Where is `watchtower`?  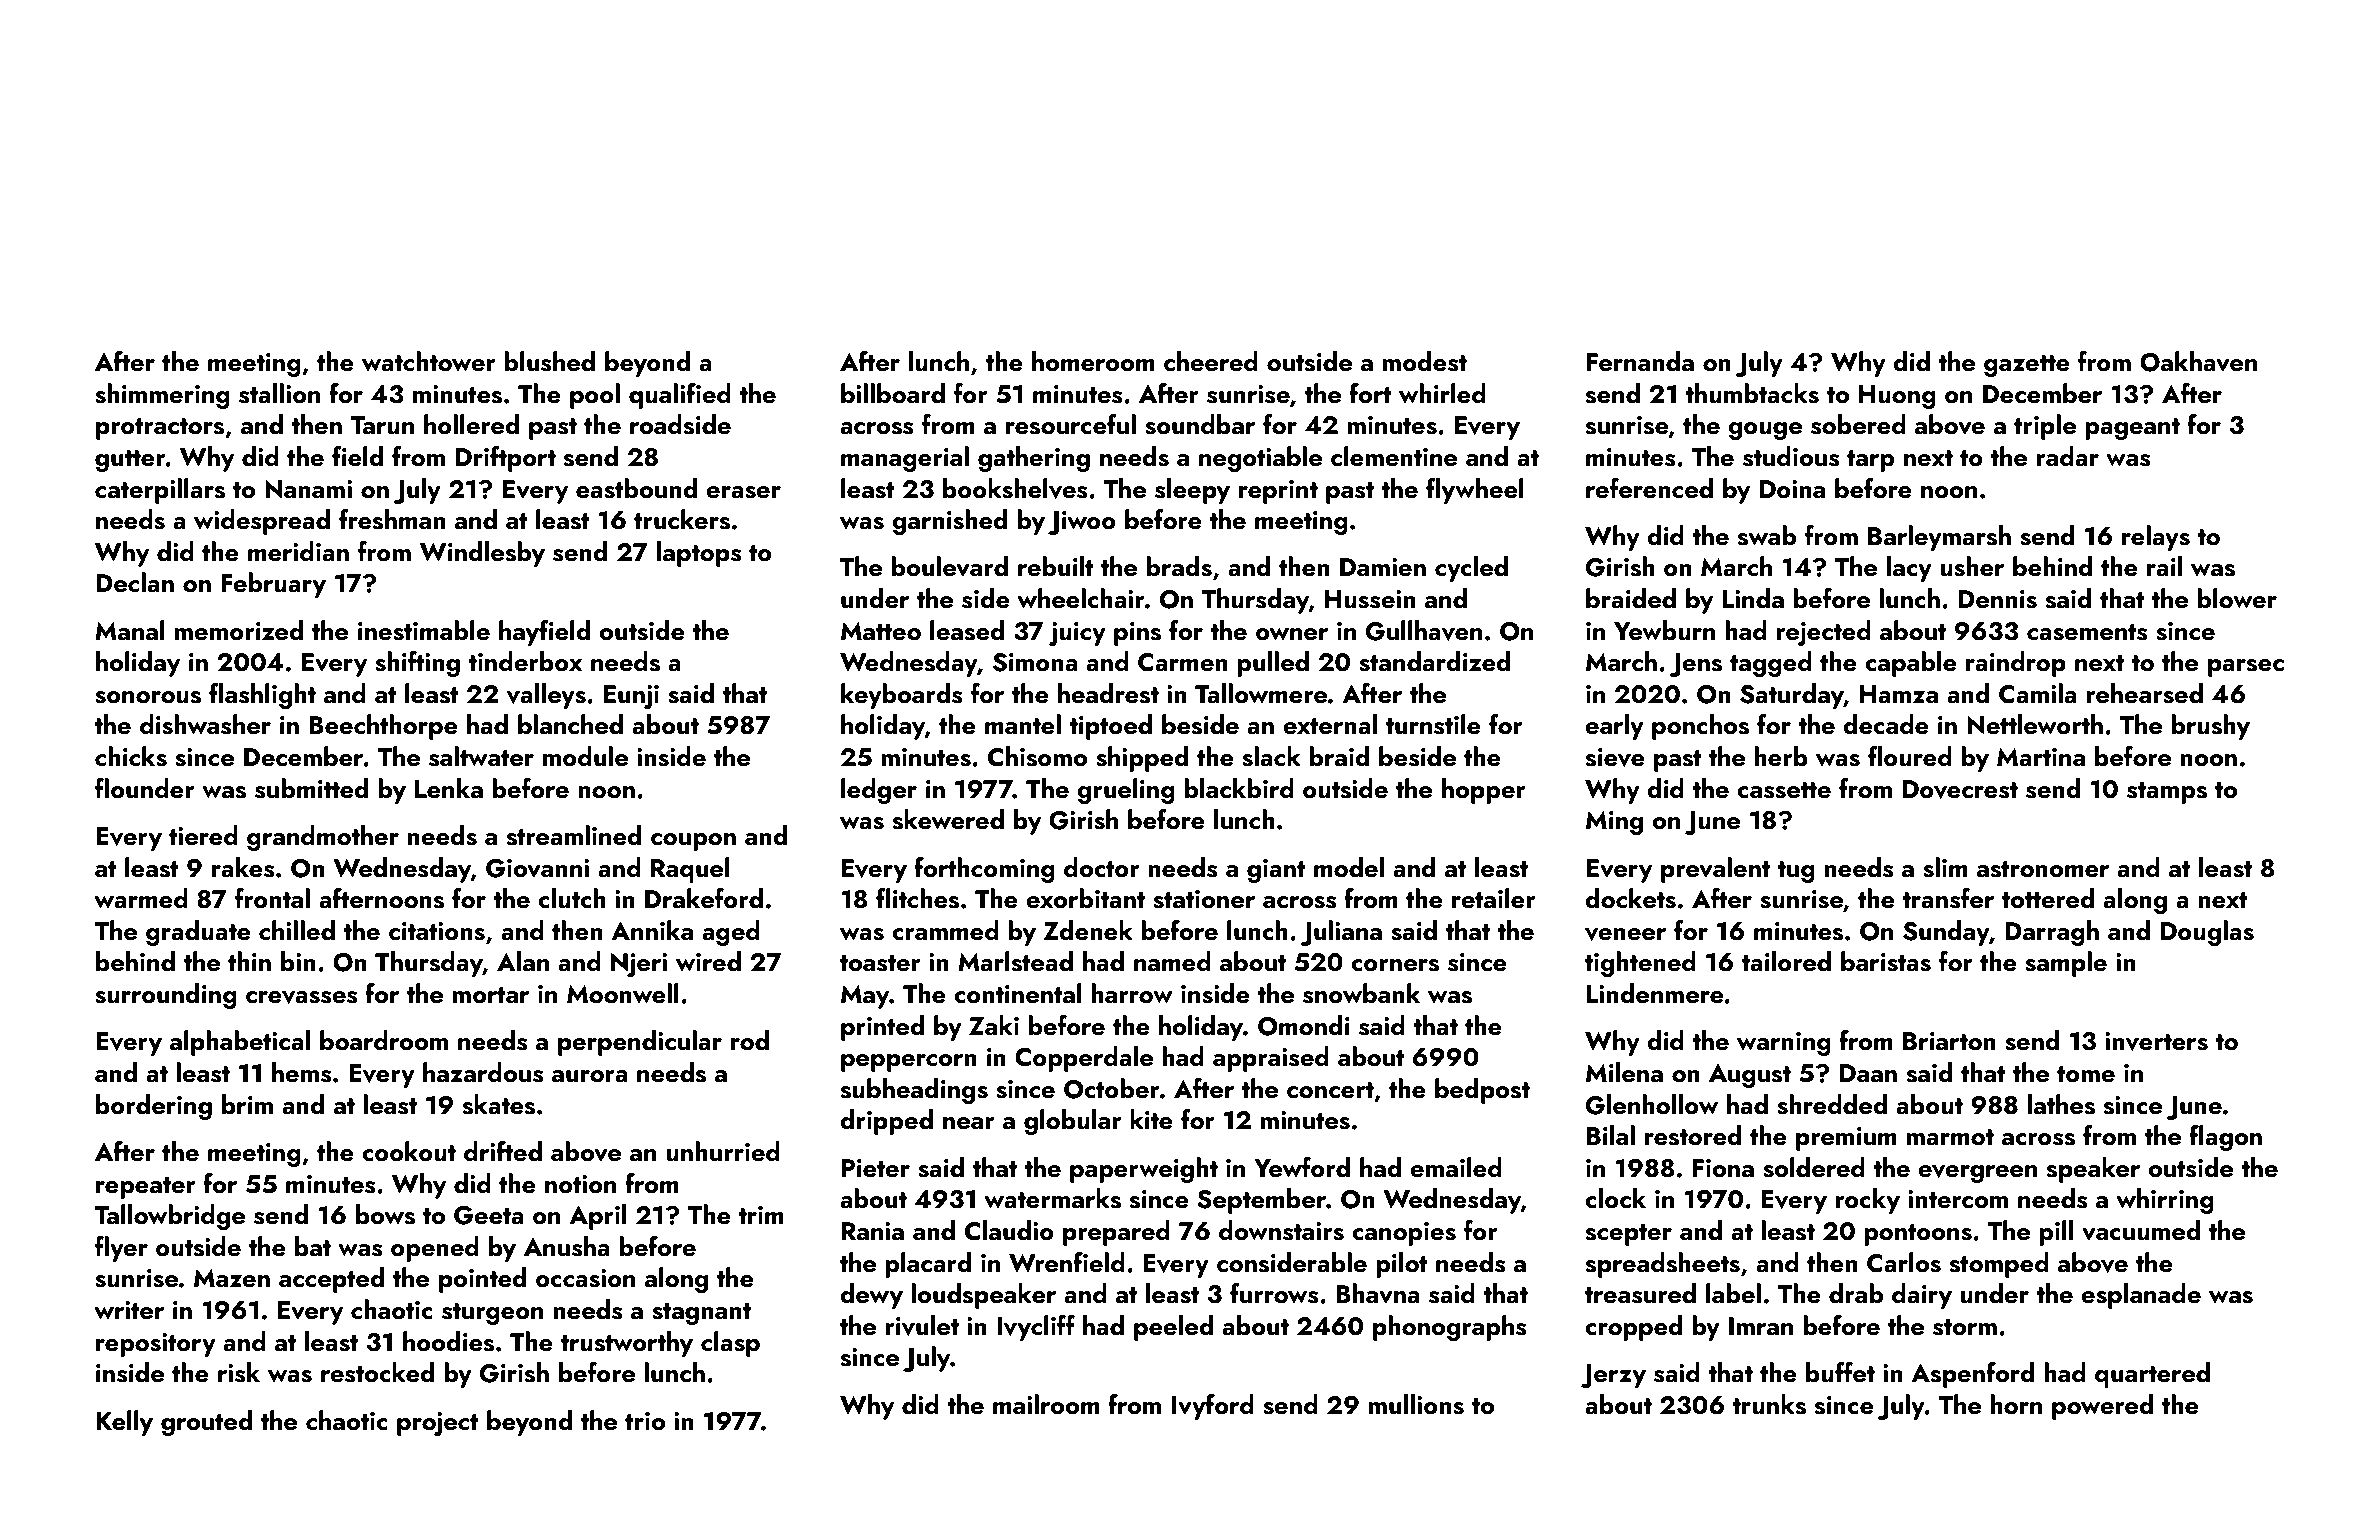
watchtower is located at coordinates (429, 361).
